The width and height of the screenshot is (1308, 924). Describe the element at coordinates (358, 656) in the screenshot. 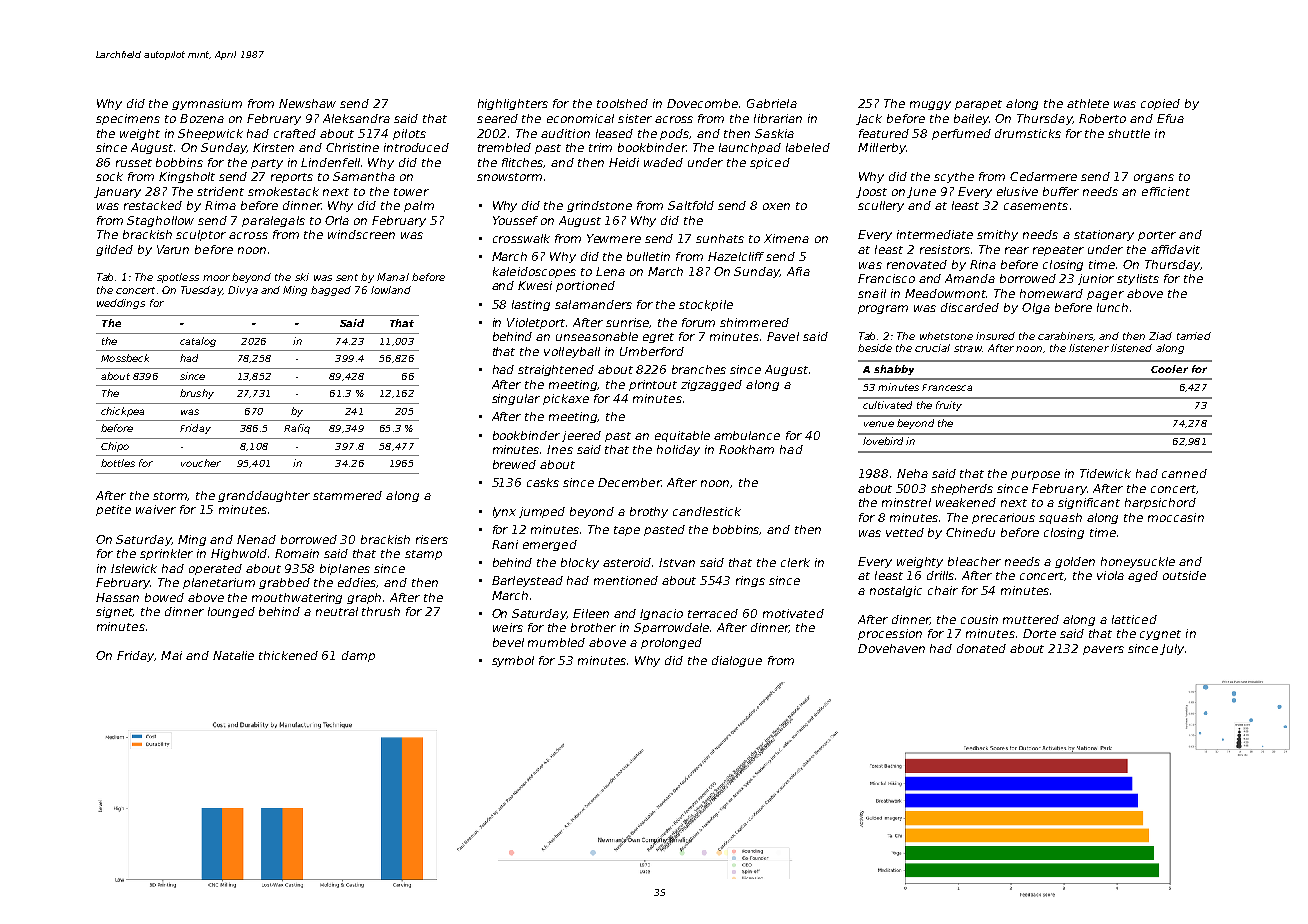

I see `damp` at that location.
